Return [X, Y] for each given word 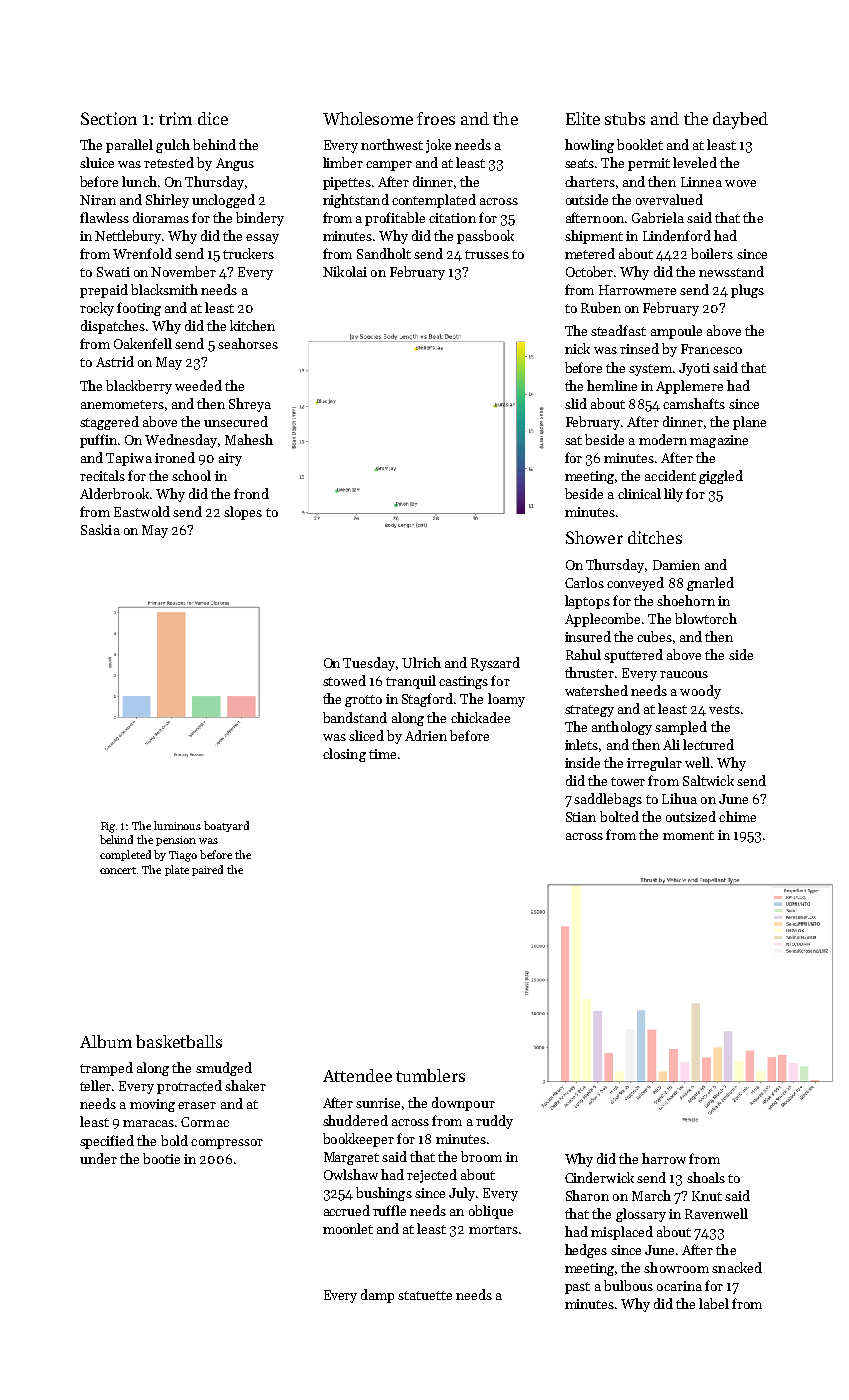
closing [344, 755]
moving [152, 1105]
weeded [198, 385]
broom [481, 1156]
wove [740, 183]
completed [125, 855]
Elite [583, 118]
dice [213, 118]
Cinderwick [599, 1177]
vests [724, 709]
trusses [487, 254]
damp [377, 1296]
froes [436, 118]
